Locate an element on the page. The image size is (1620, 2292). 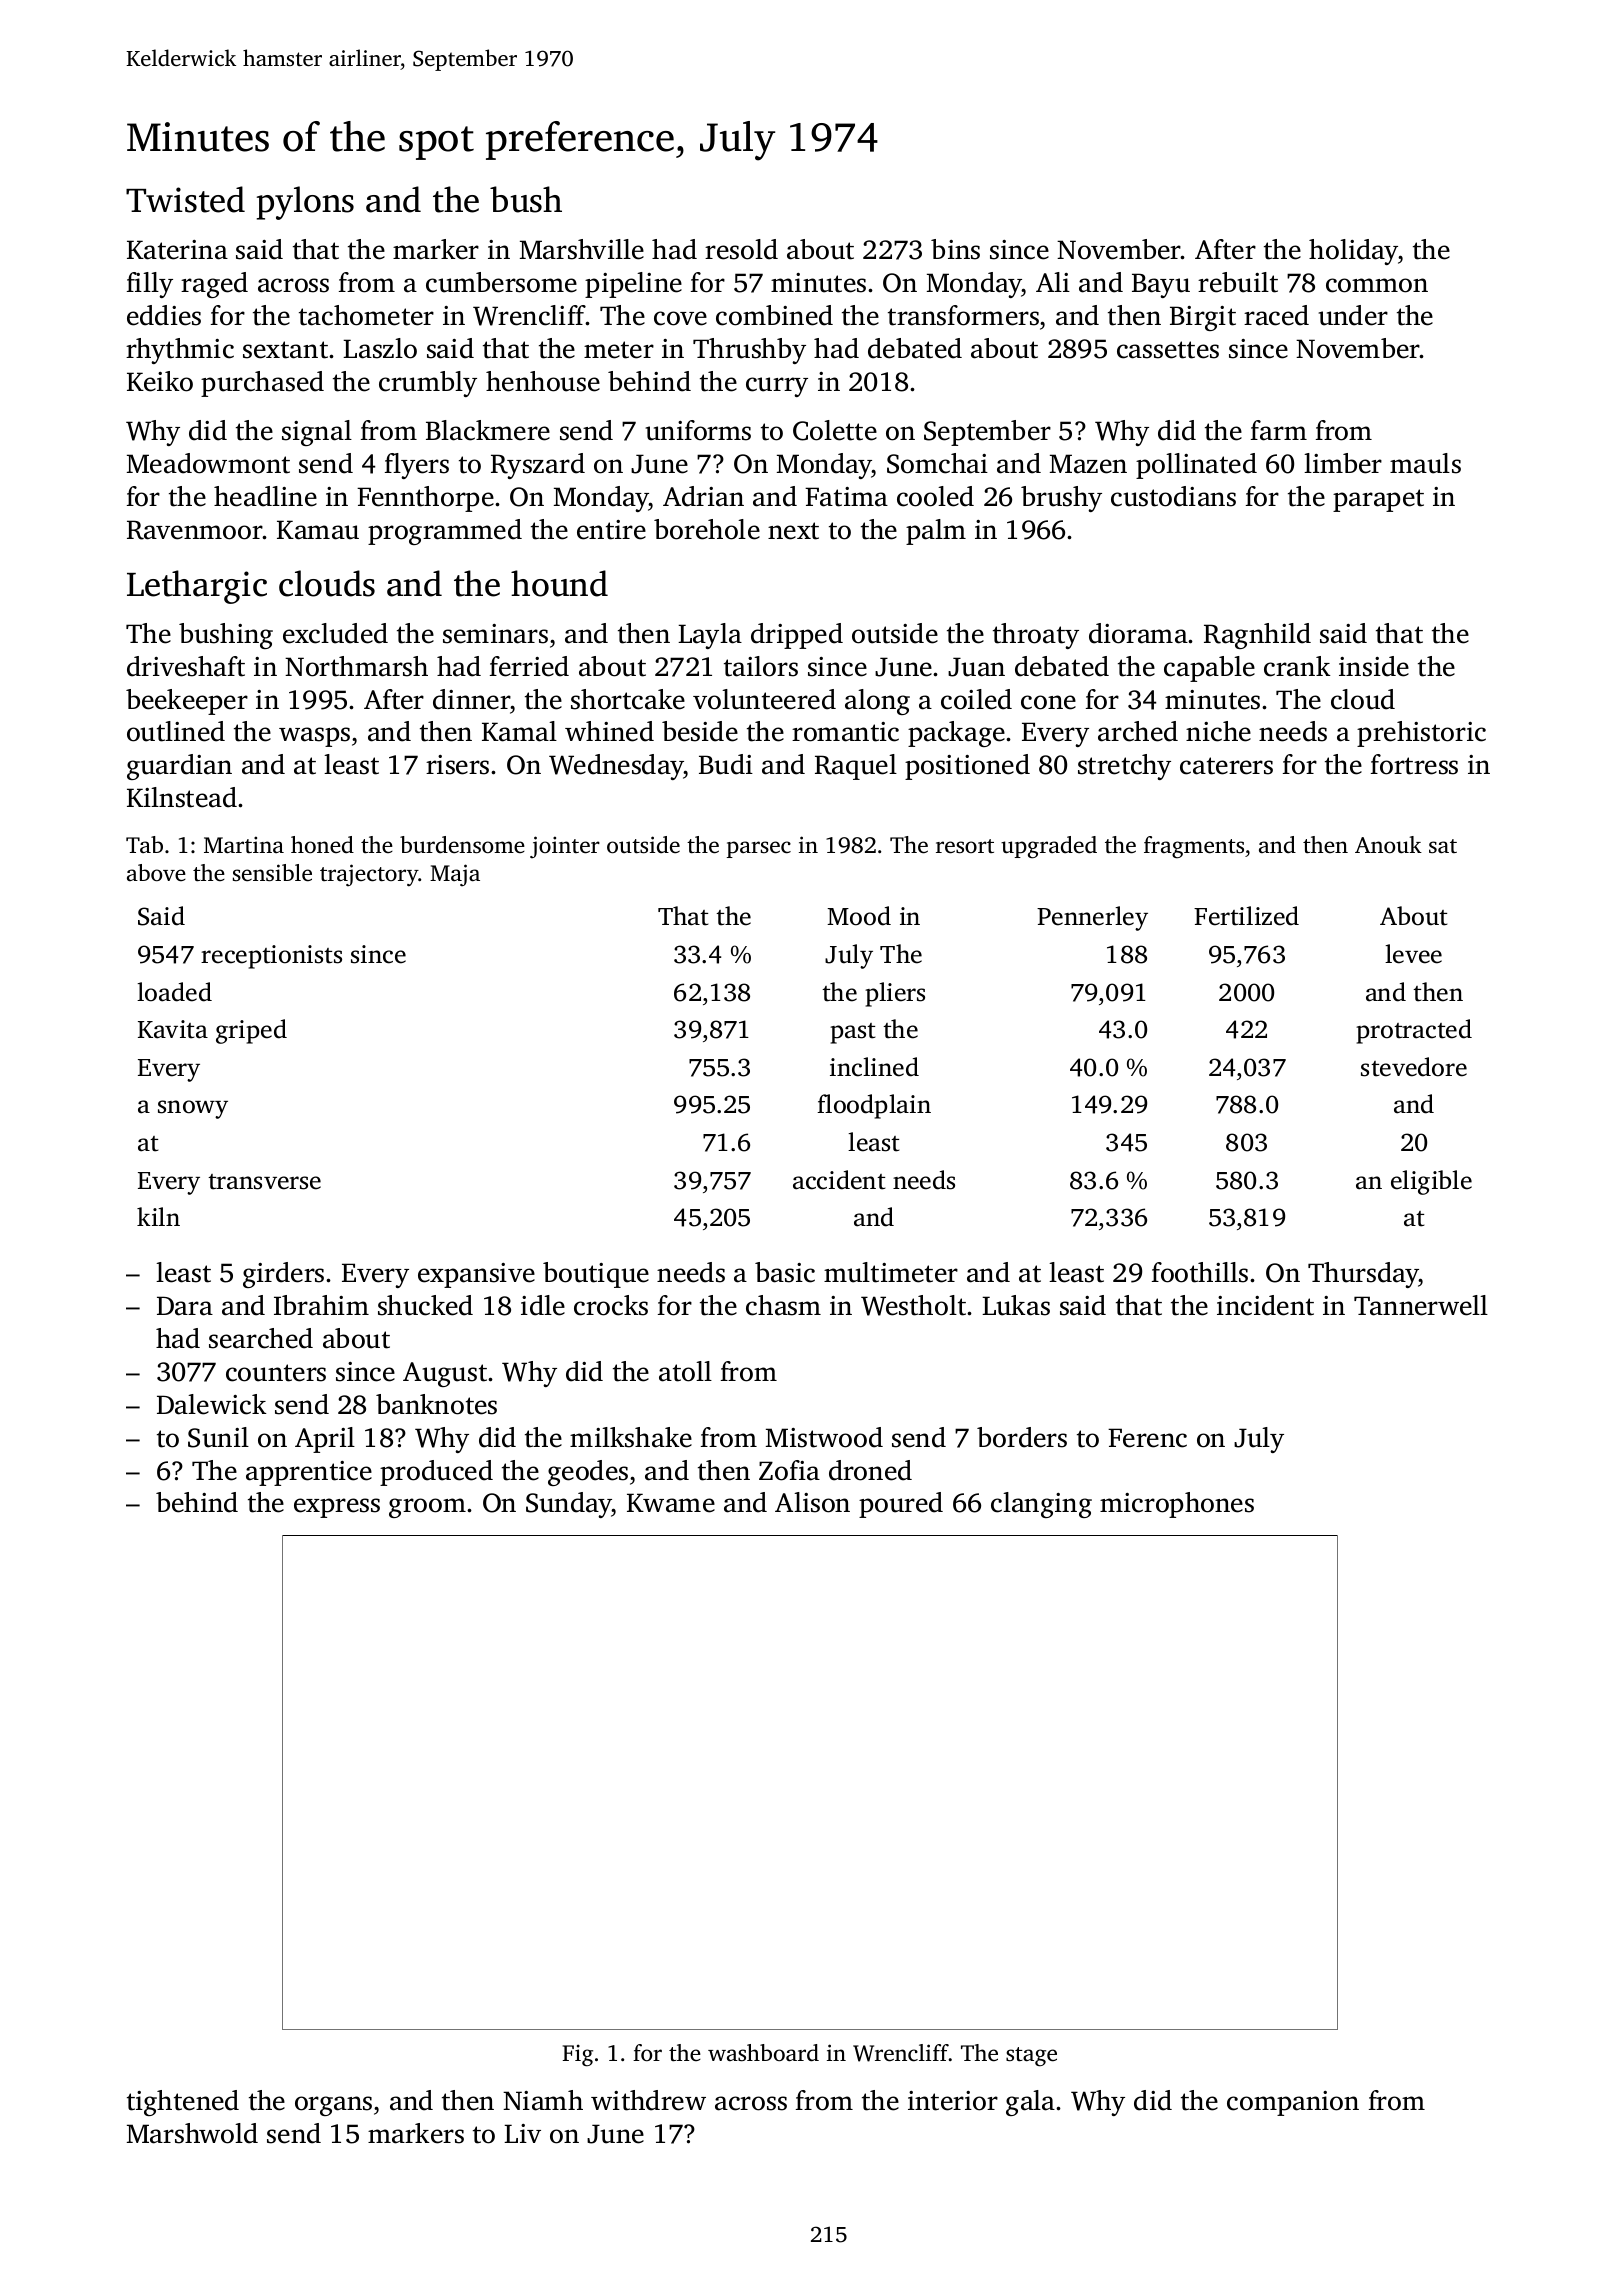
Ravenmoor is located at coordinates (195, 530).
